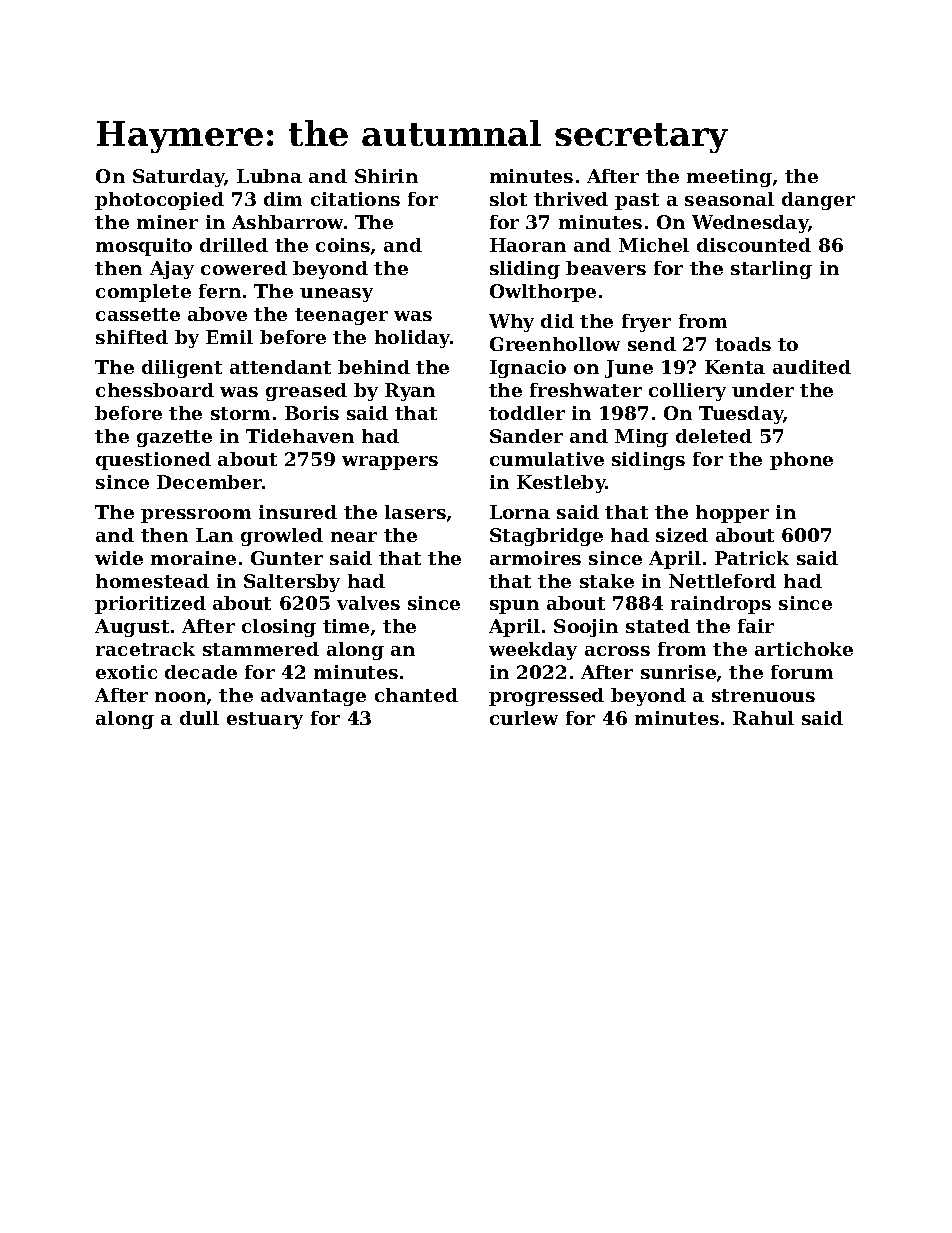  Describe the element at coordinates (752, 558) in the screenshot. I see `Patrick` at that location.
